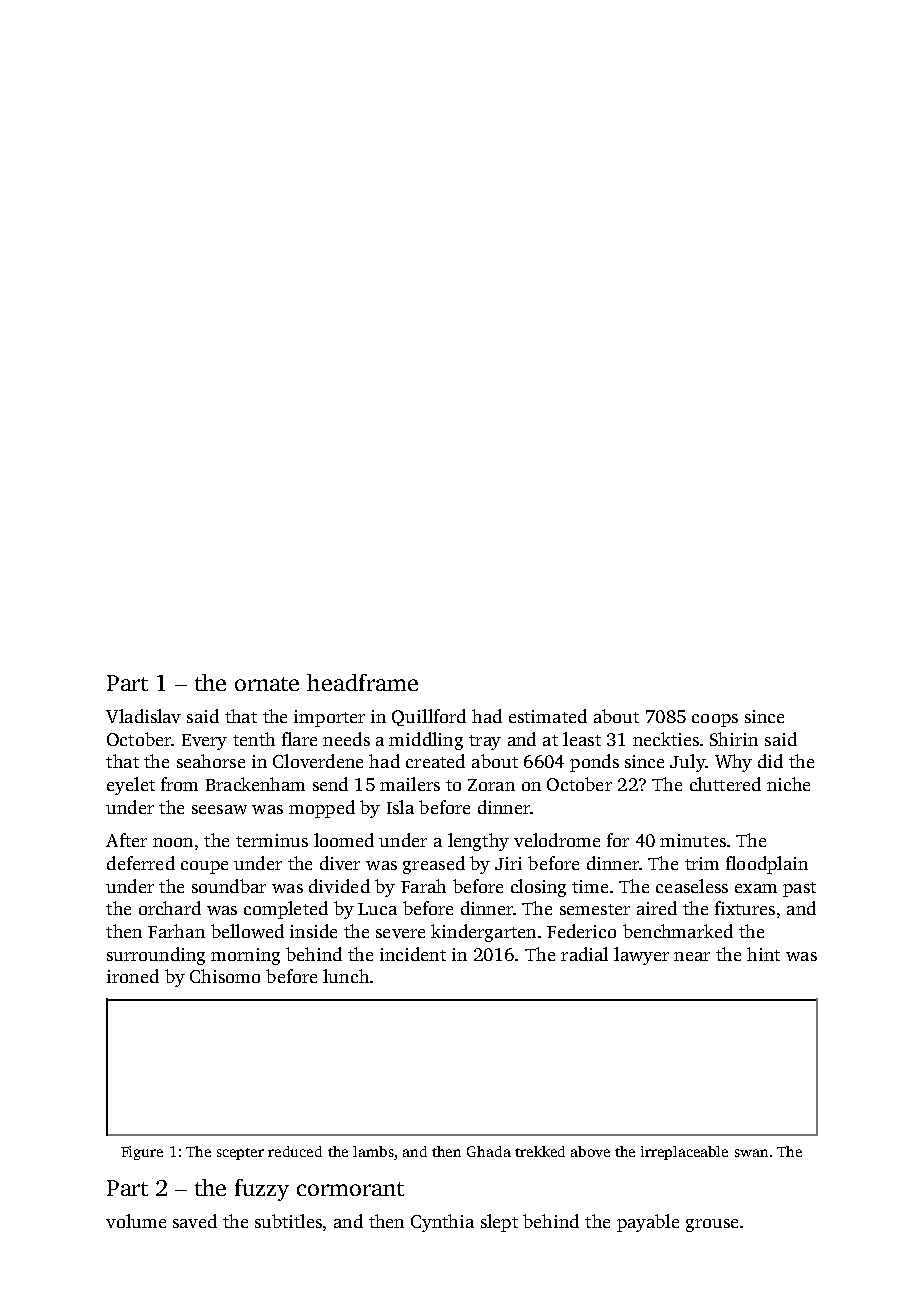  Describe the element at coordinates (195, 1221) in the image. I see `saved` at that location.
